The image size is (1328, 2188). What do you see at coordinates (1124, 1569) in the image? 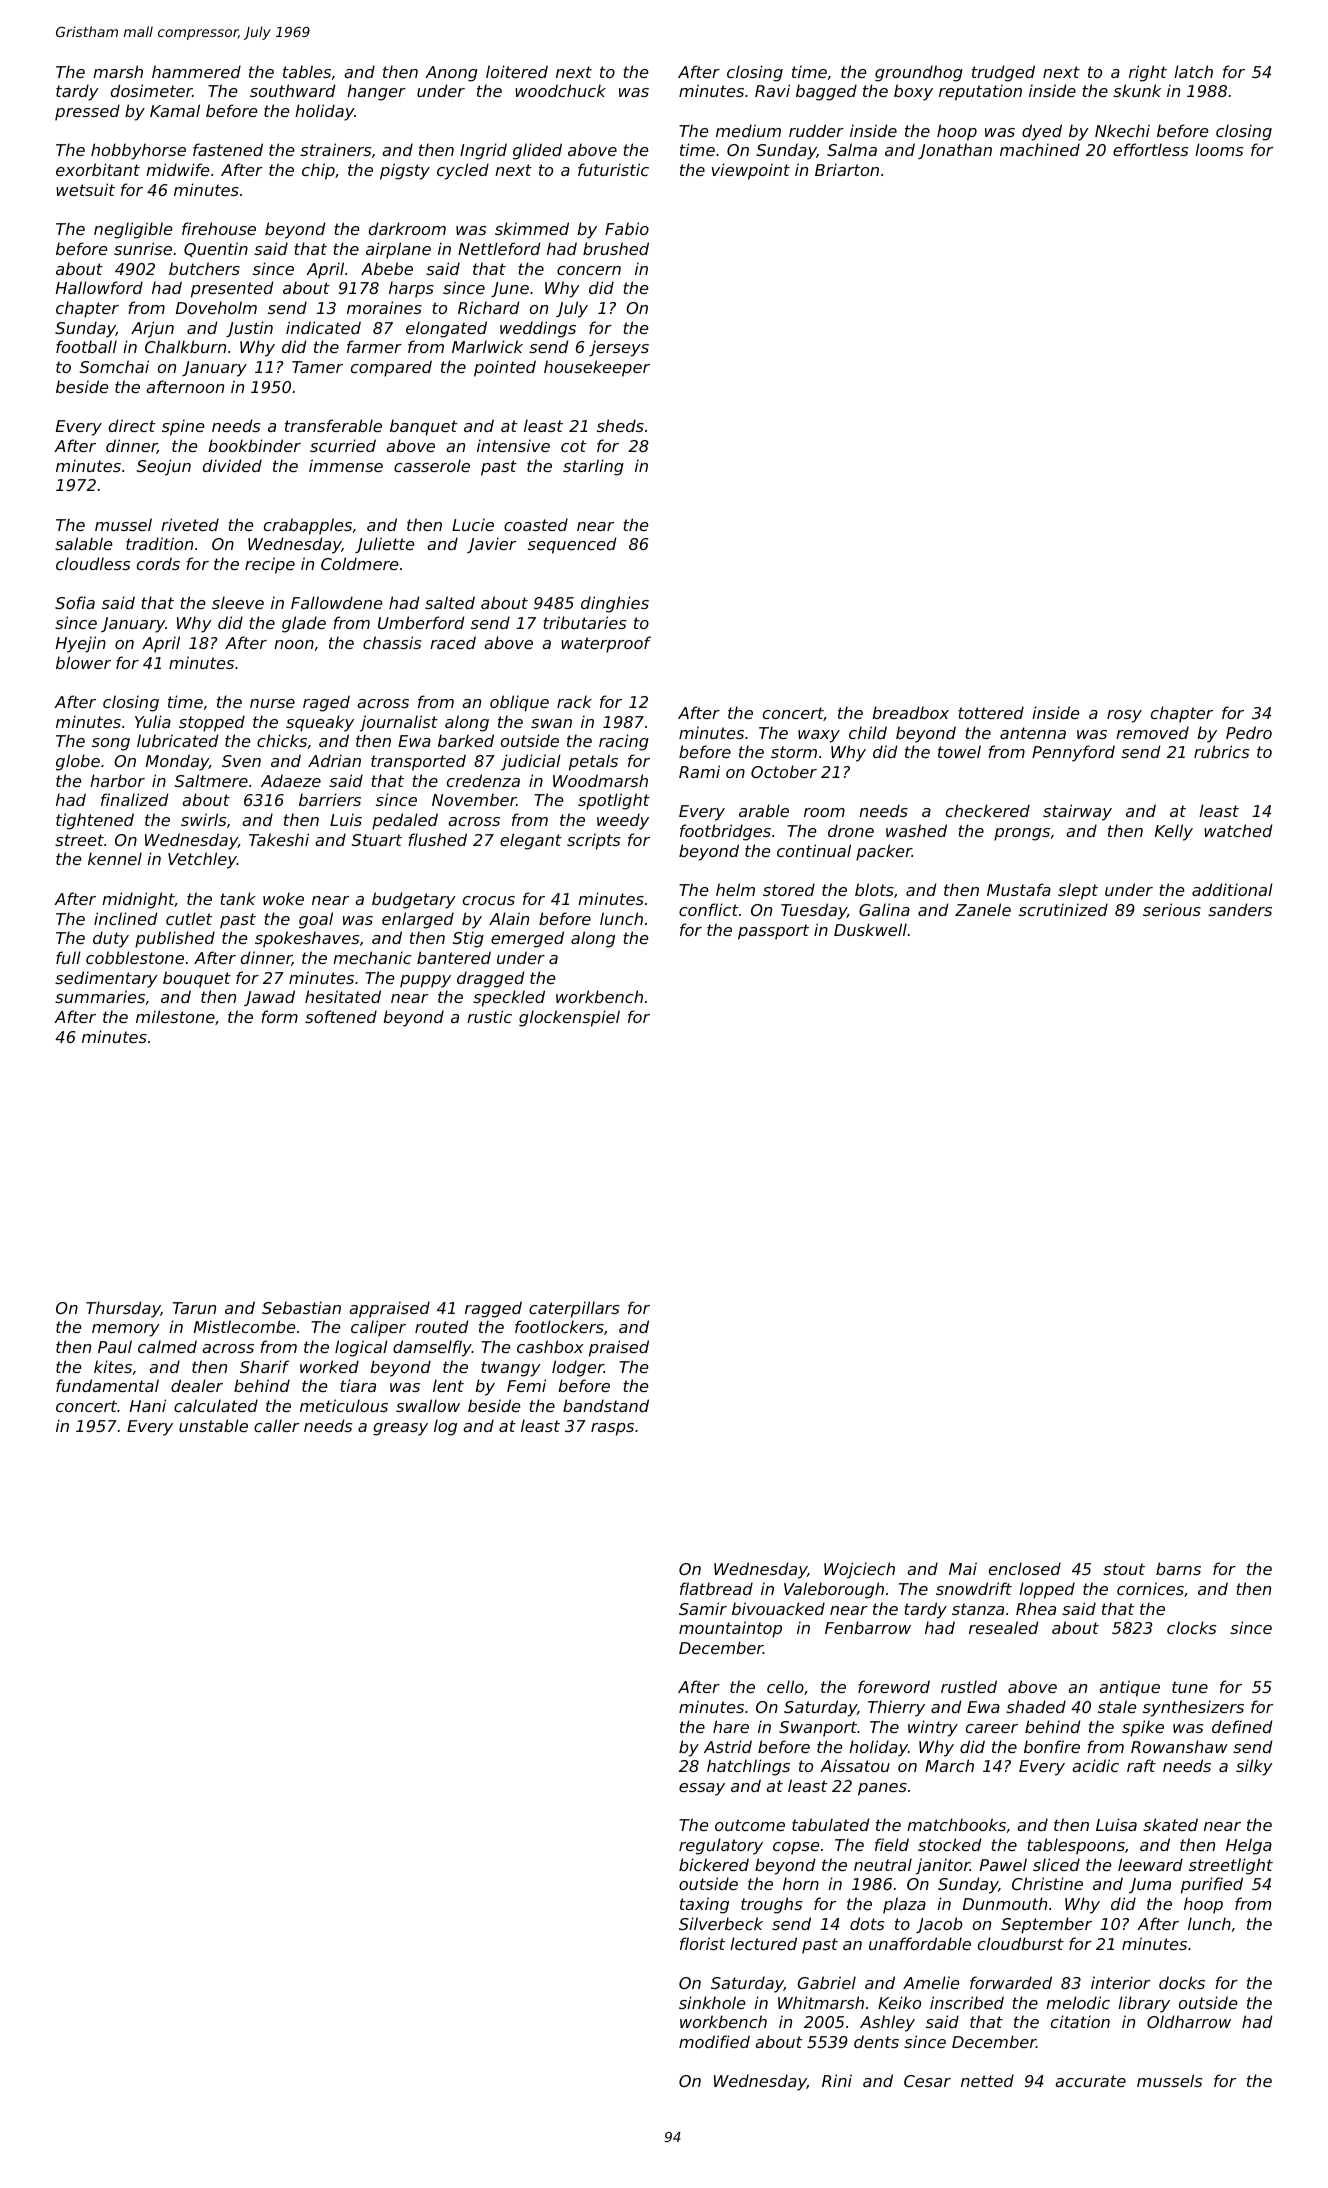
I see `stout` at bounding box center [1124, 1569].
